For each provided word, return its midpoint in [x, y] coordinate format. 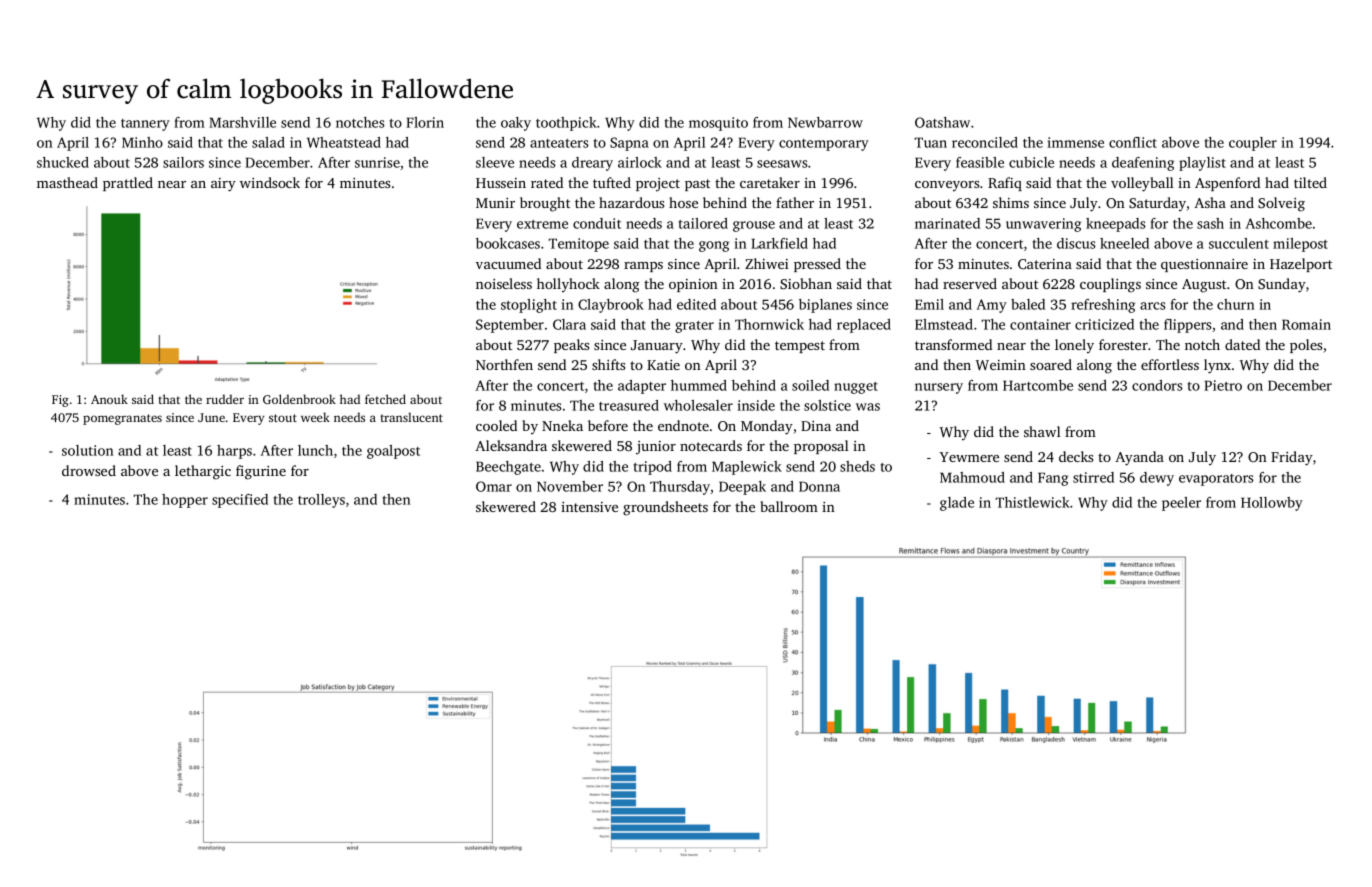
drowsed [89, 470]
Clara [569, 324]
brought [545, 204]
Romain [1306, 324]
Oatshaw [942, 122]
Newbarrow [825, 122]
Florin [425, 122]
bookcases [508, 243]
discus [1076, 243]
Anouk [109, 399]
